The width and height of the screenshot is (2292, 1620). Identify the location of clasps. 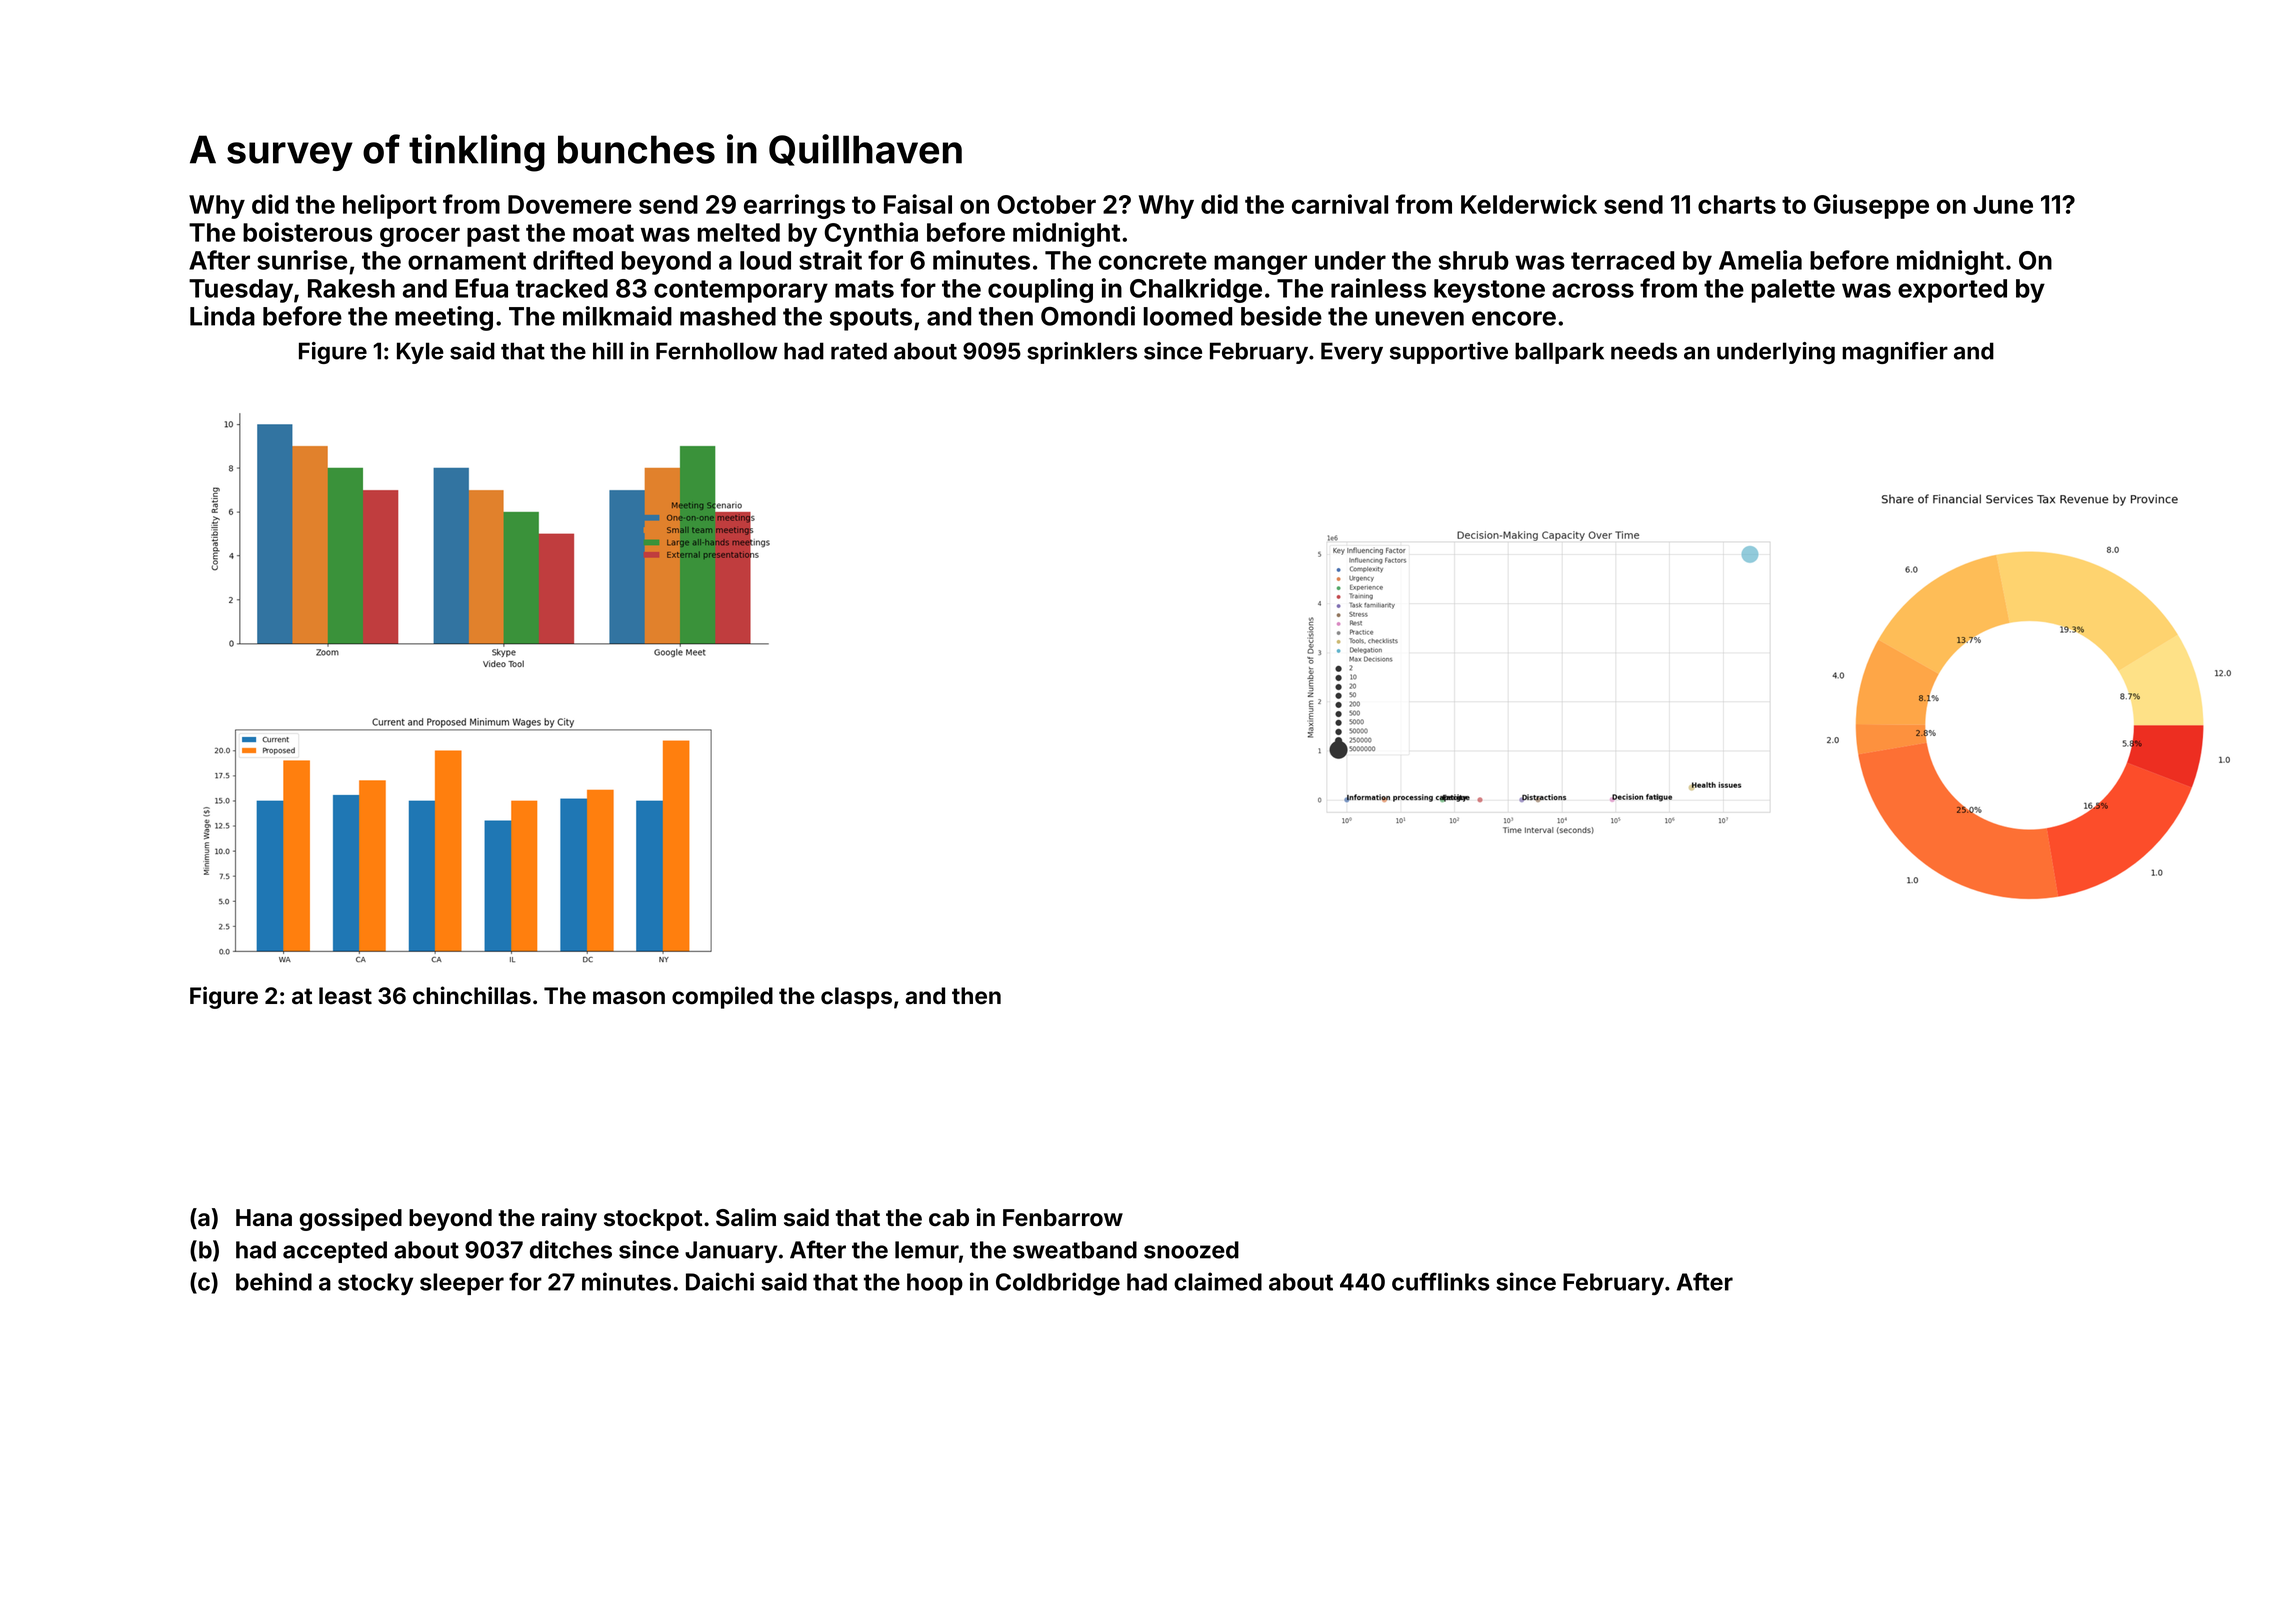
(856, 998).
